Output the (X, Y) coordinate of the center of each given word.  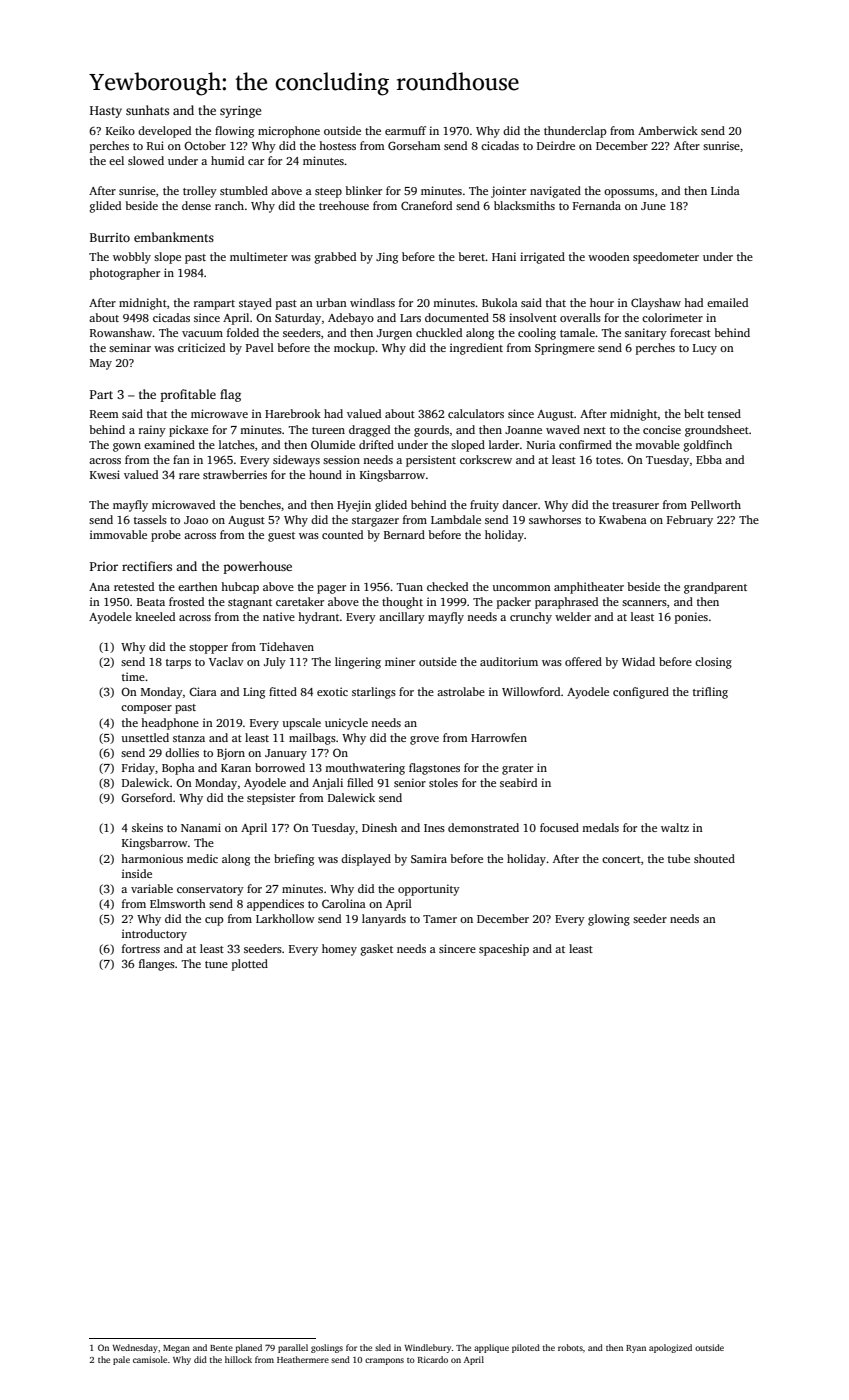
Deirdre (556, 145)
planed (248, 1348)
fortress (141, 948)
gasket (377, 950)
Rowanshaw (121, 332)
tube (679, 858)
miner (400, 661)
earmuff (405, 130)
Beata (151, 602)
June (653, 206)
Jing (387, 258)
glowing (609, 920)
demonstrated (483, 827)
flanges (157, 965)
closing (713, 663)
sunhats (147, 110)
